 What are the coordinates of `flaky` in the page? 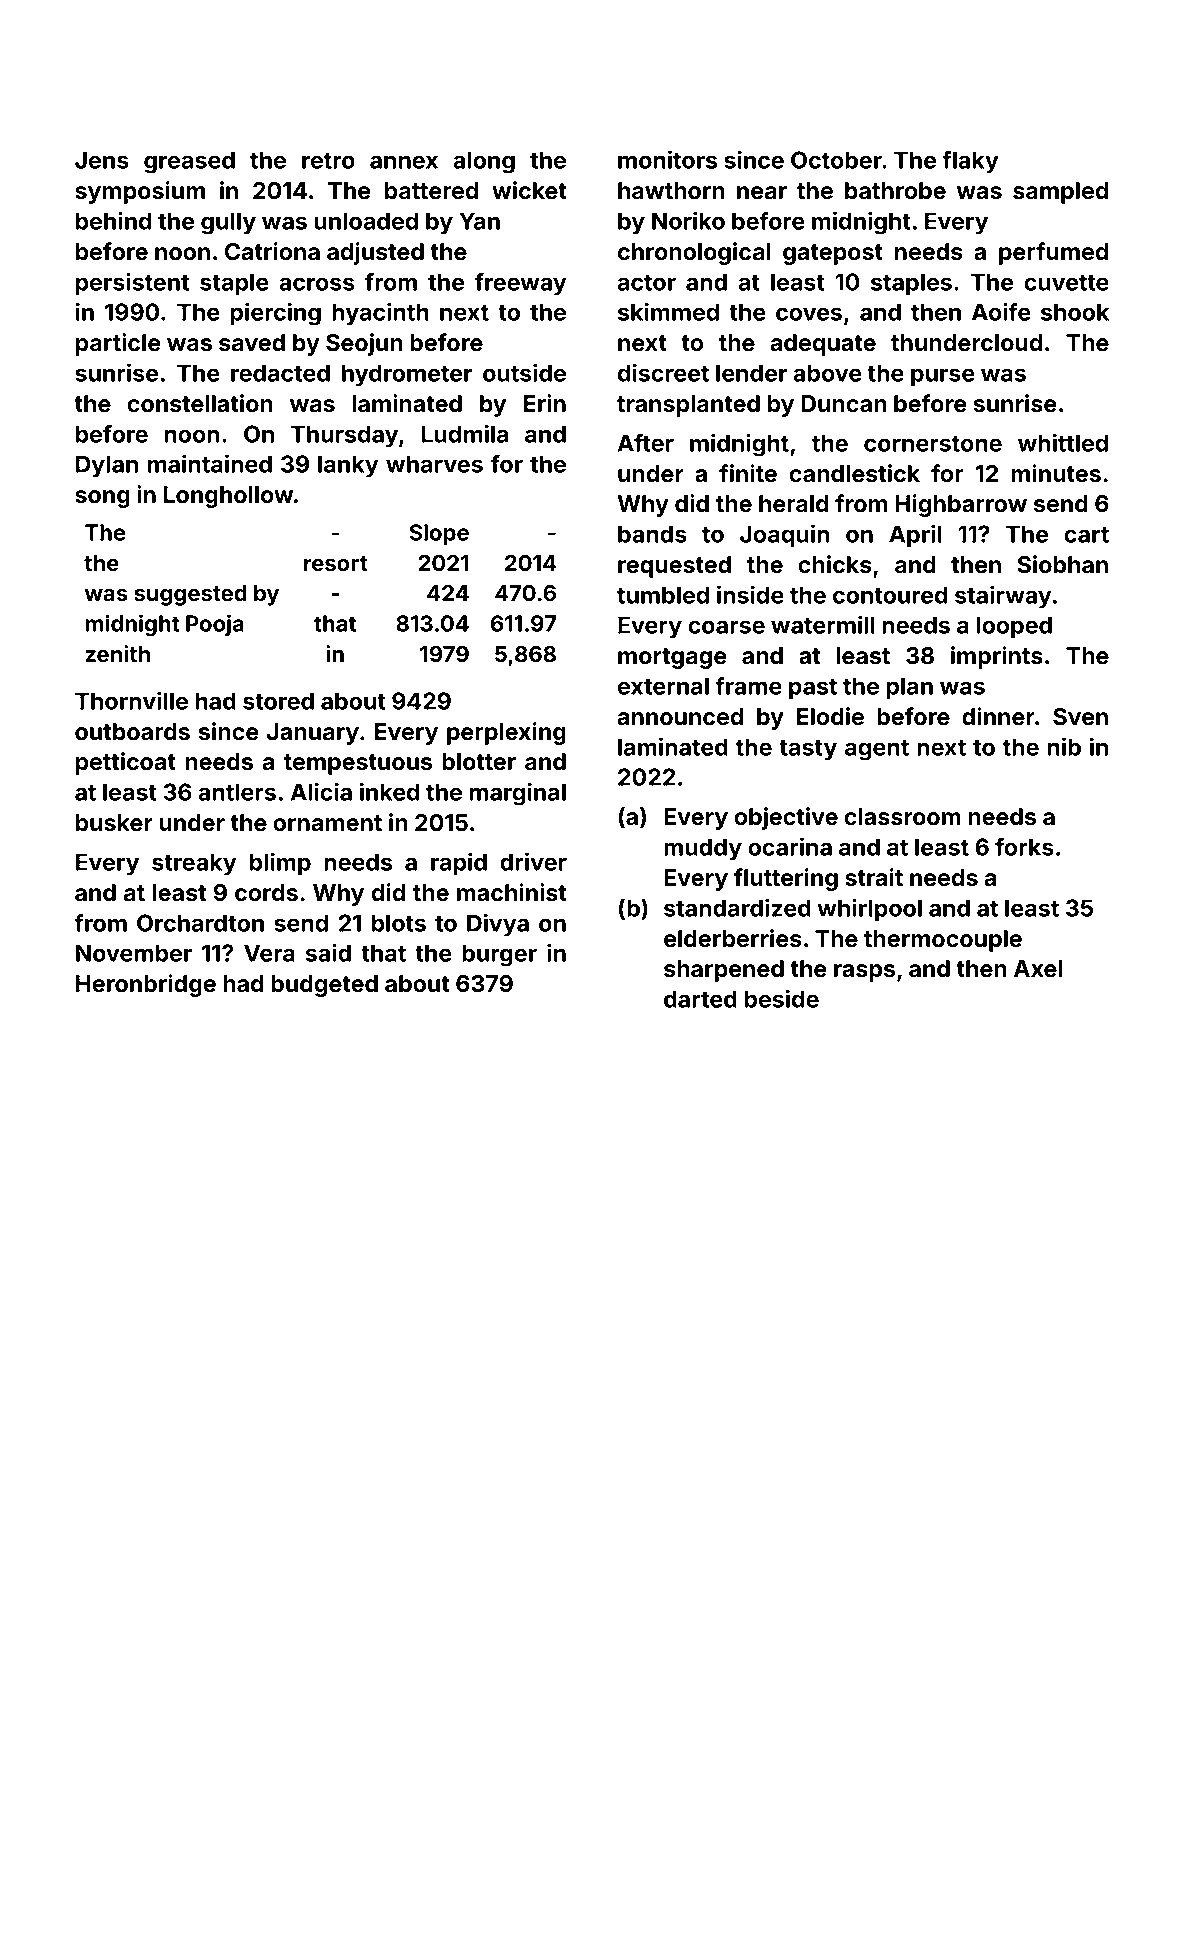 It's located at (970, 162).
